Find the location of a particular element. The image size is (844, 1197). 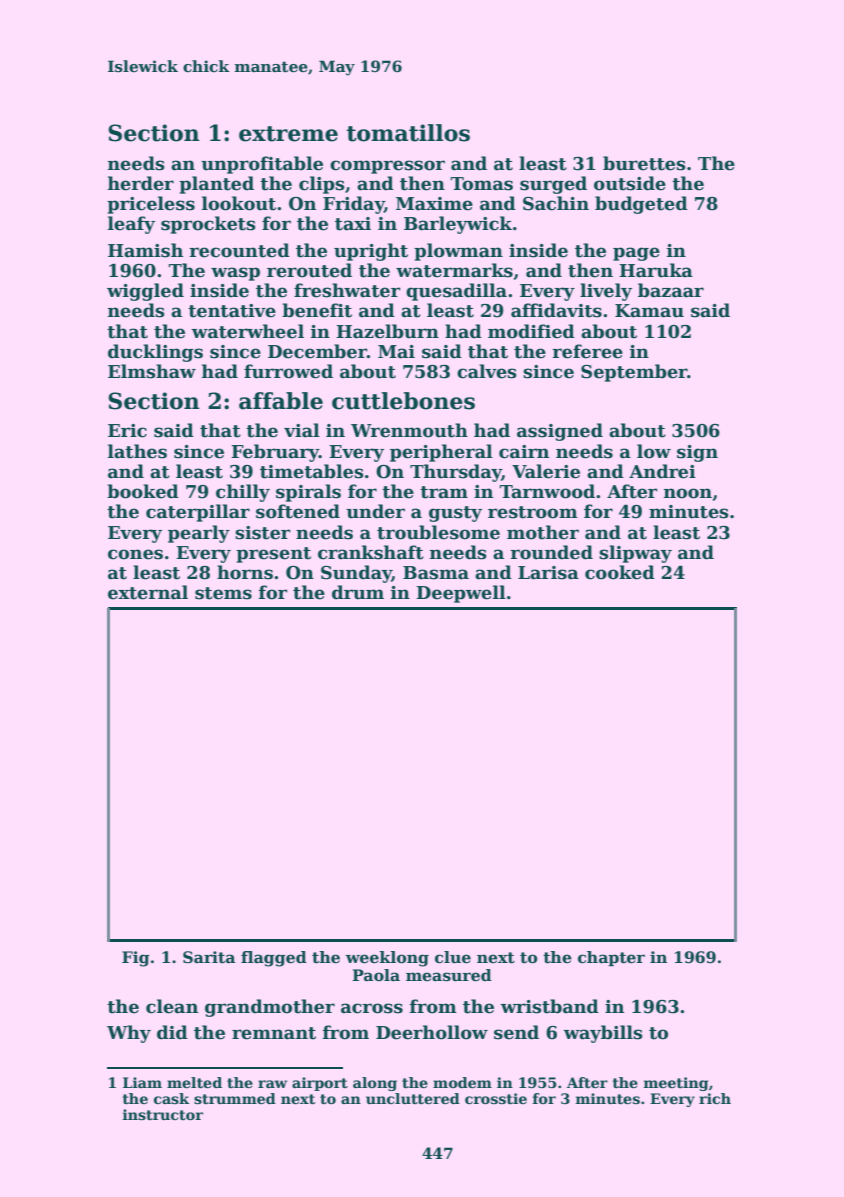

slipway is located at coordinates (635, 554).
